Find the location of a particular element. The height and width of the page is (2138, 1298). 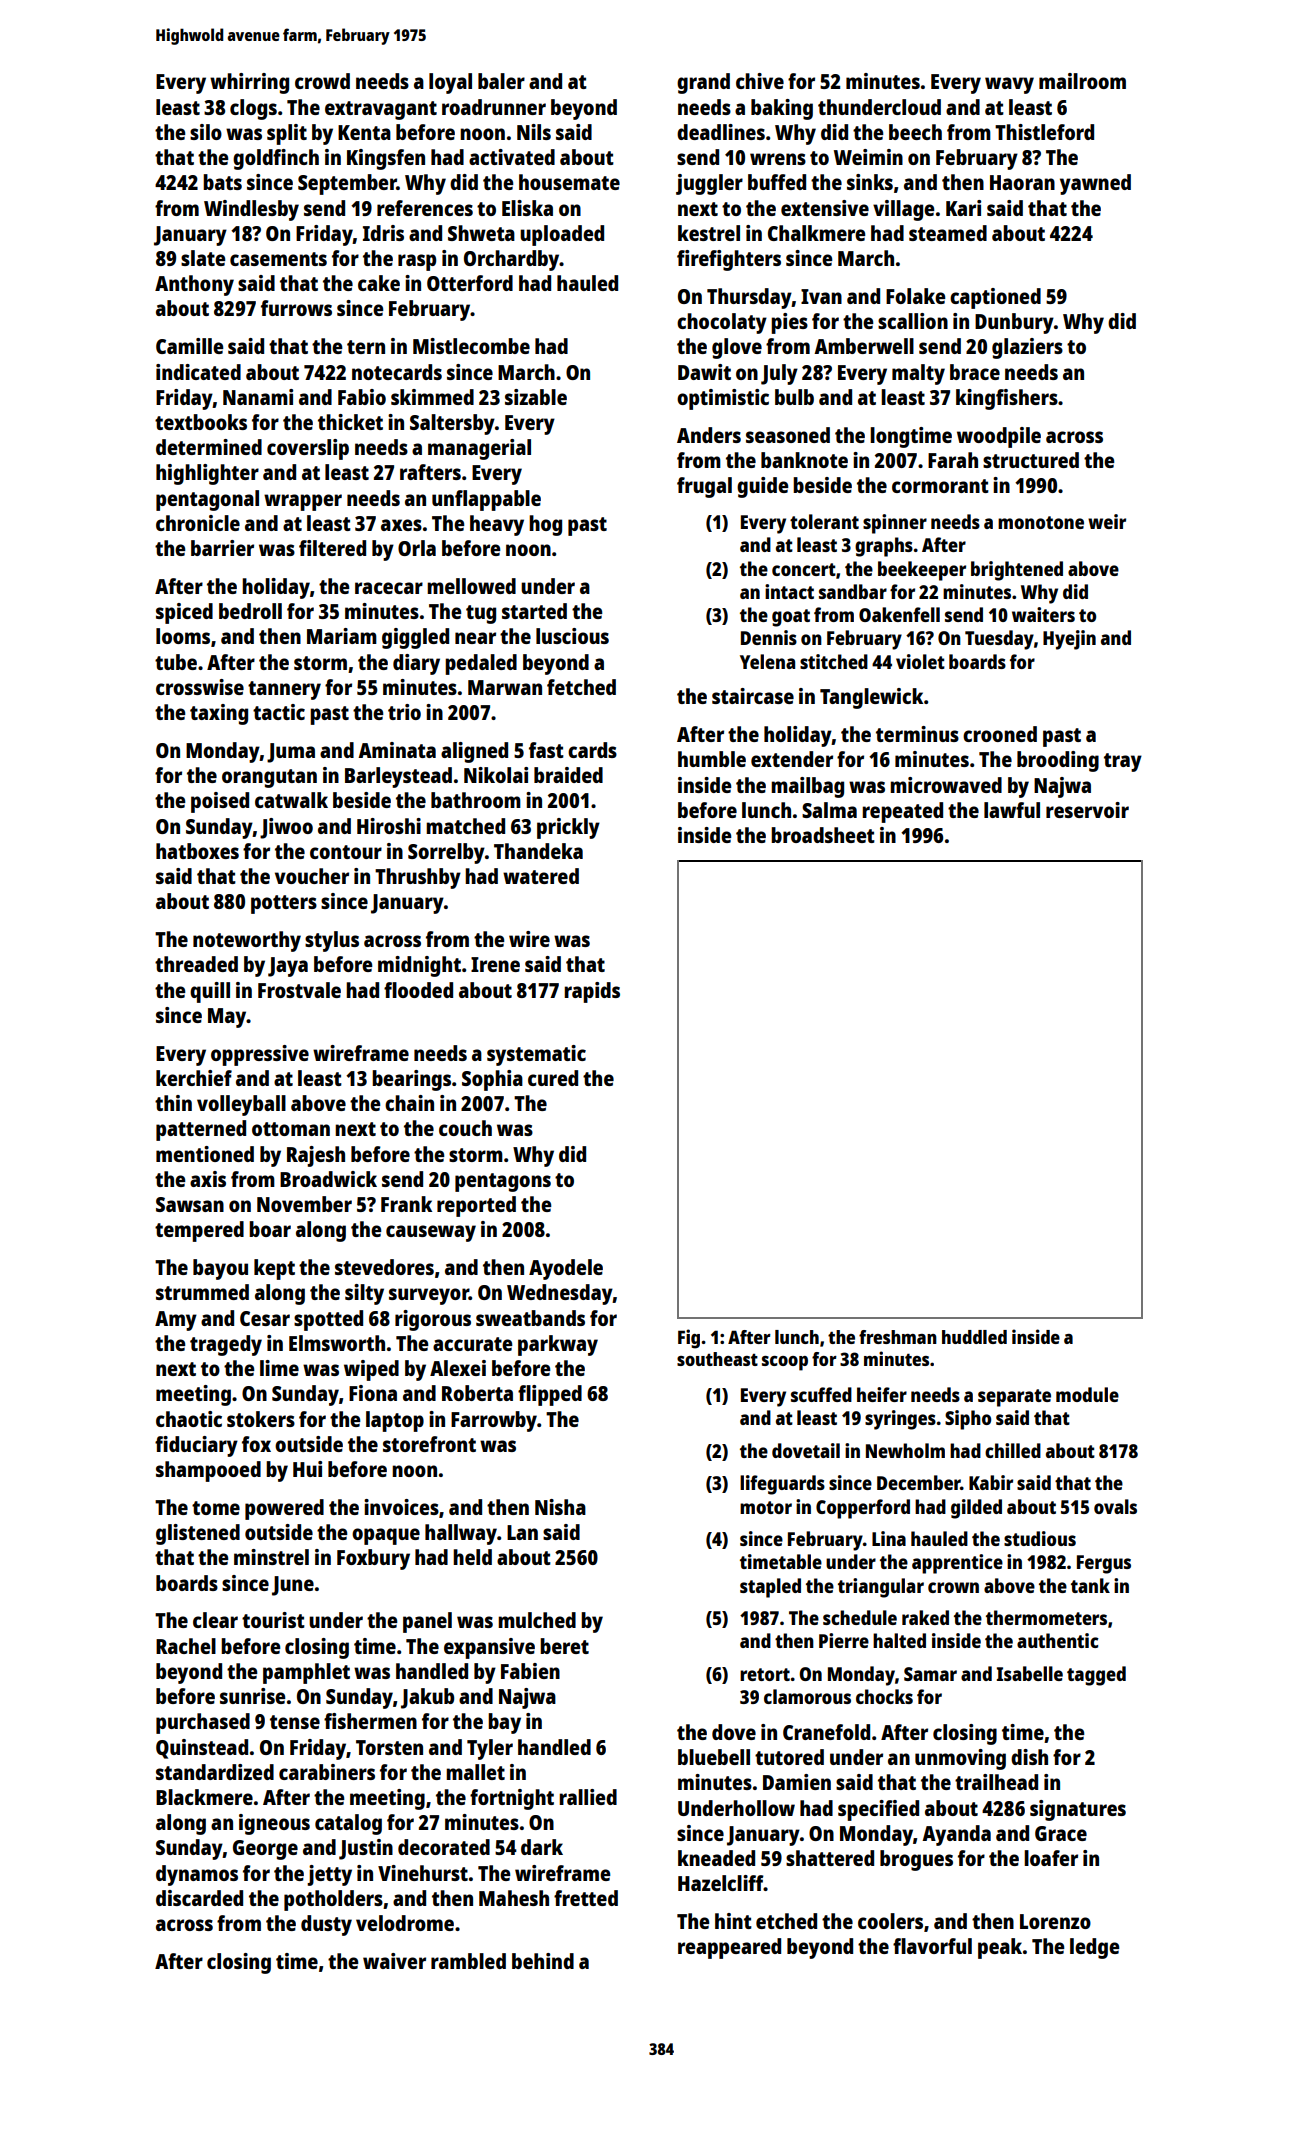

peak is located at coordinates (1000, 1948).
